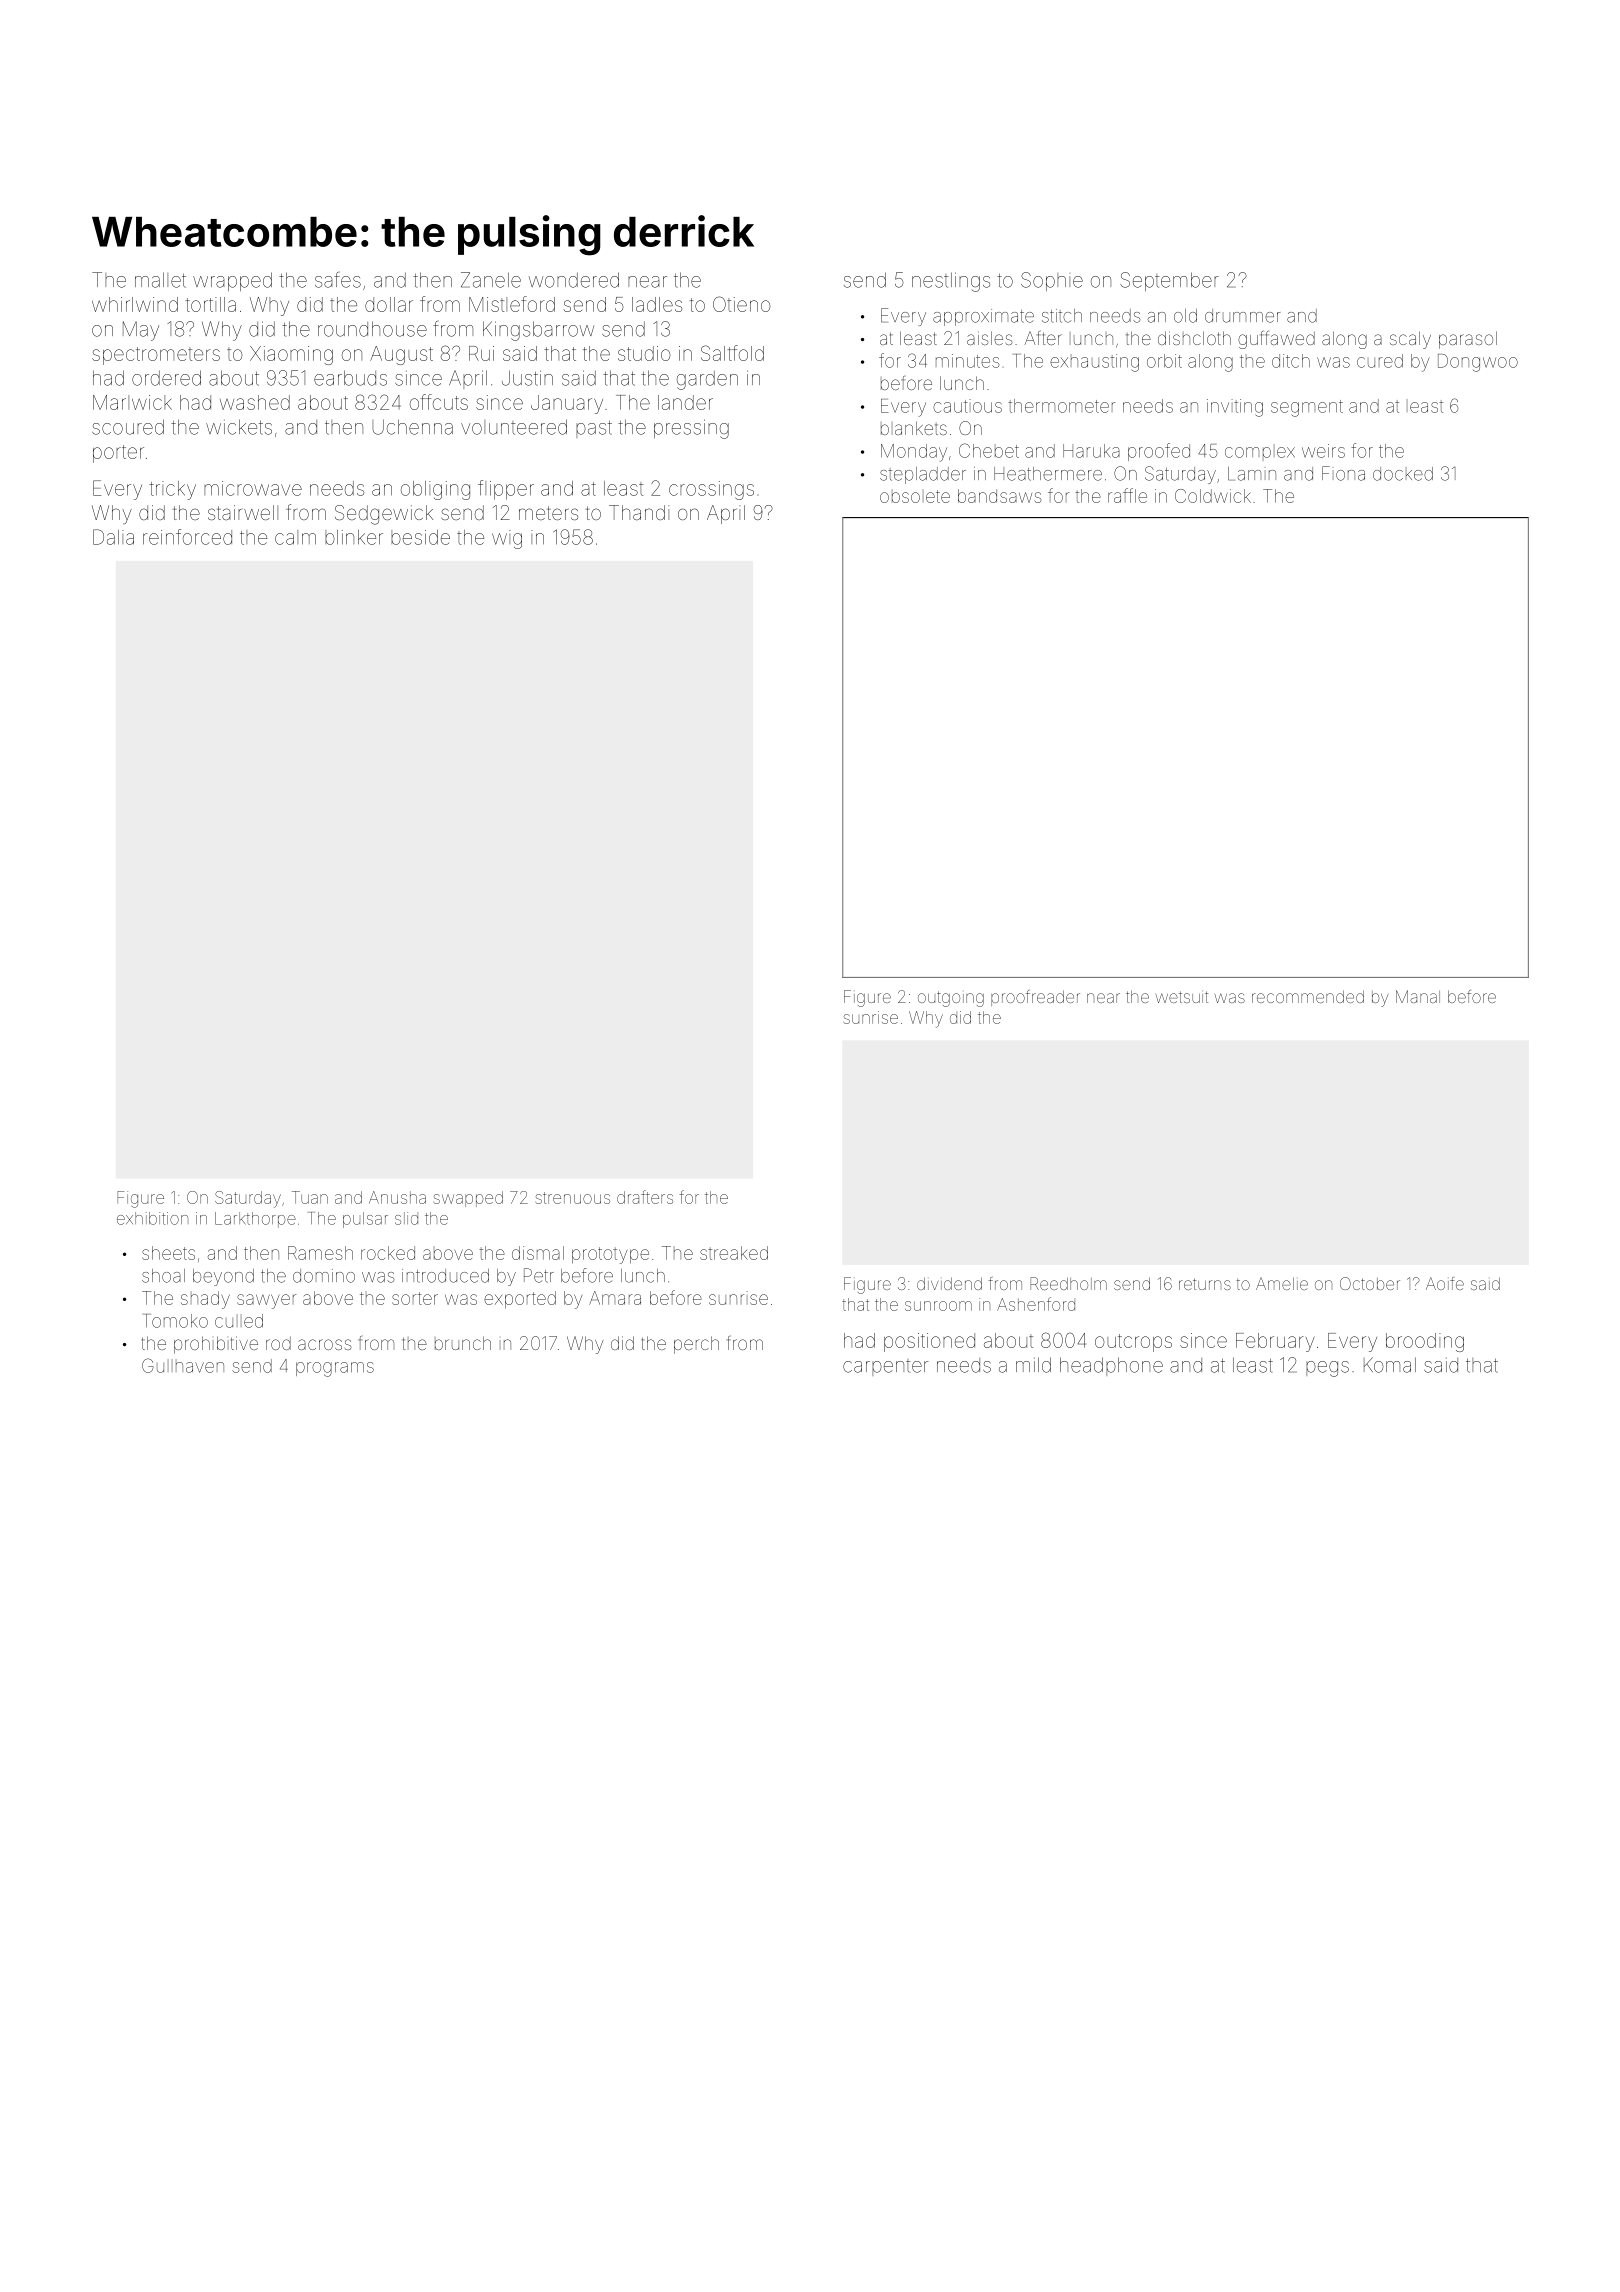  What do you see at coordinates (1213, 496) in the image?
I see `Coldwick` at bounding box center [1213, 496].
